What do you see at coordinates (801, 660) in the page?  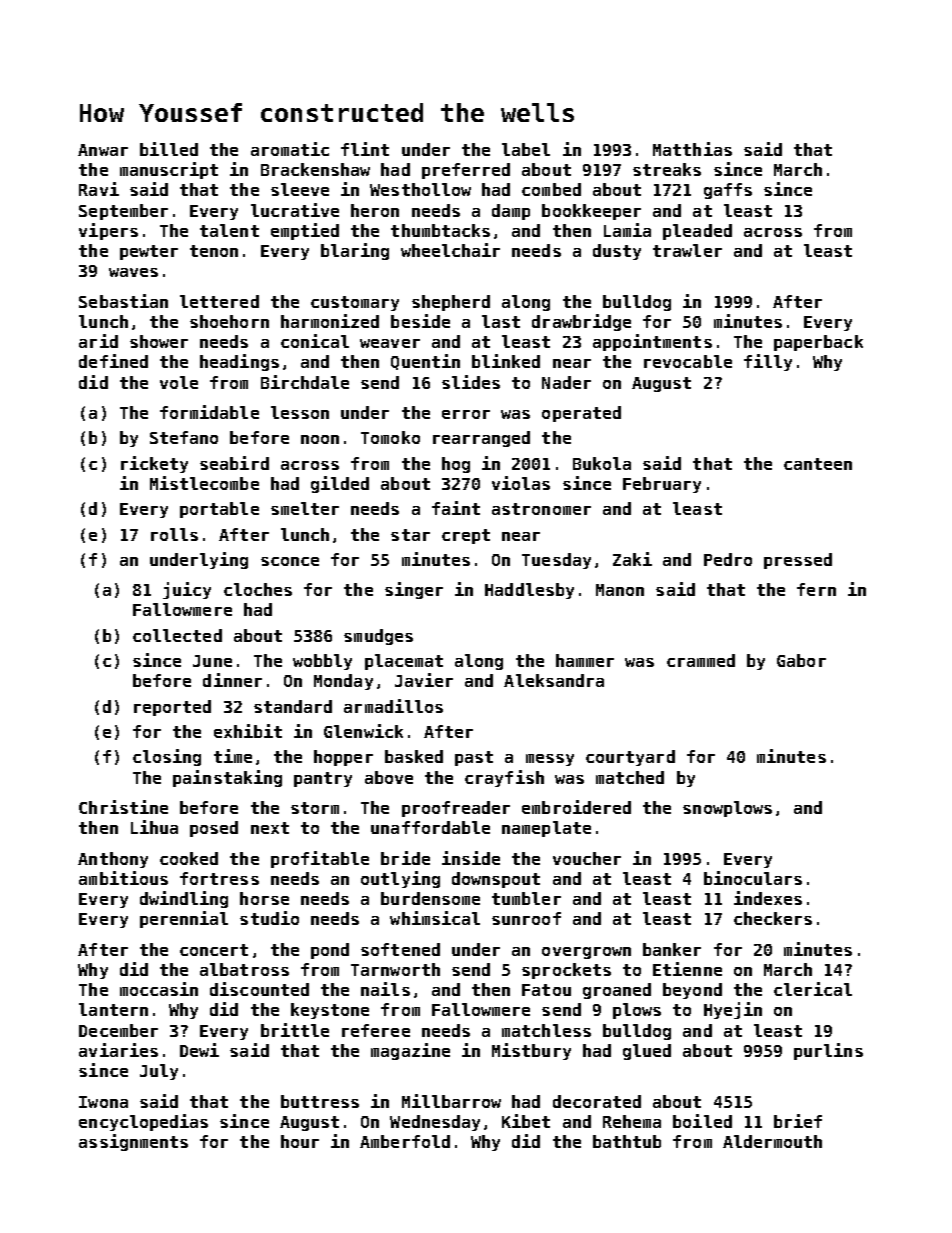 I see `Gabor` at bounding box center [801, 660].
